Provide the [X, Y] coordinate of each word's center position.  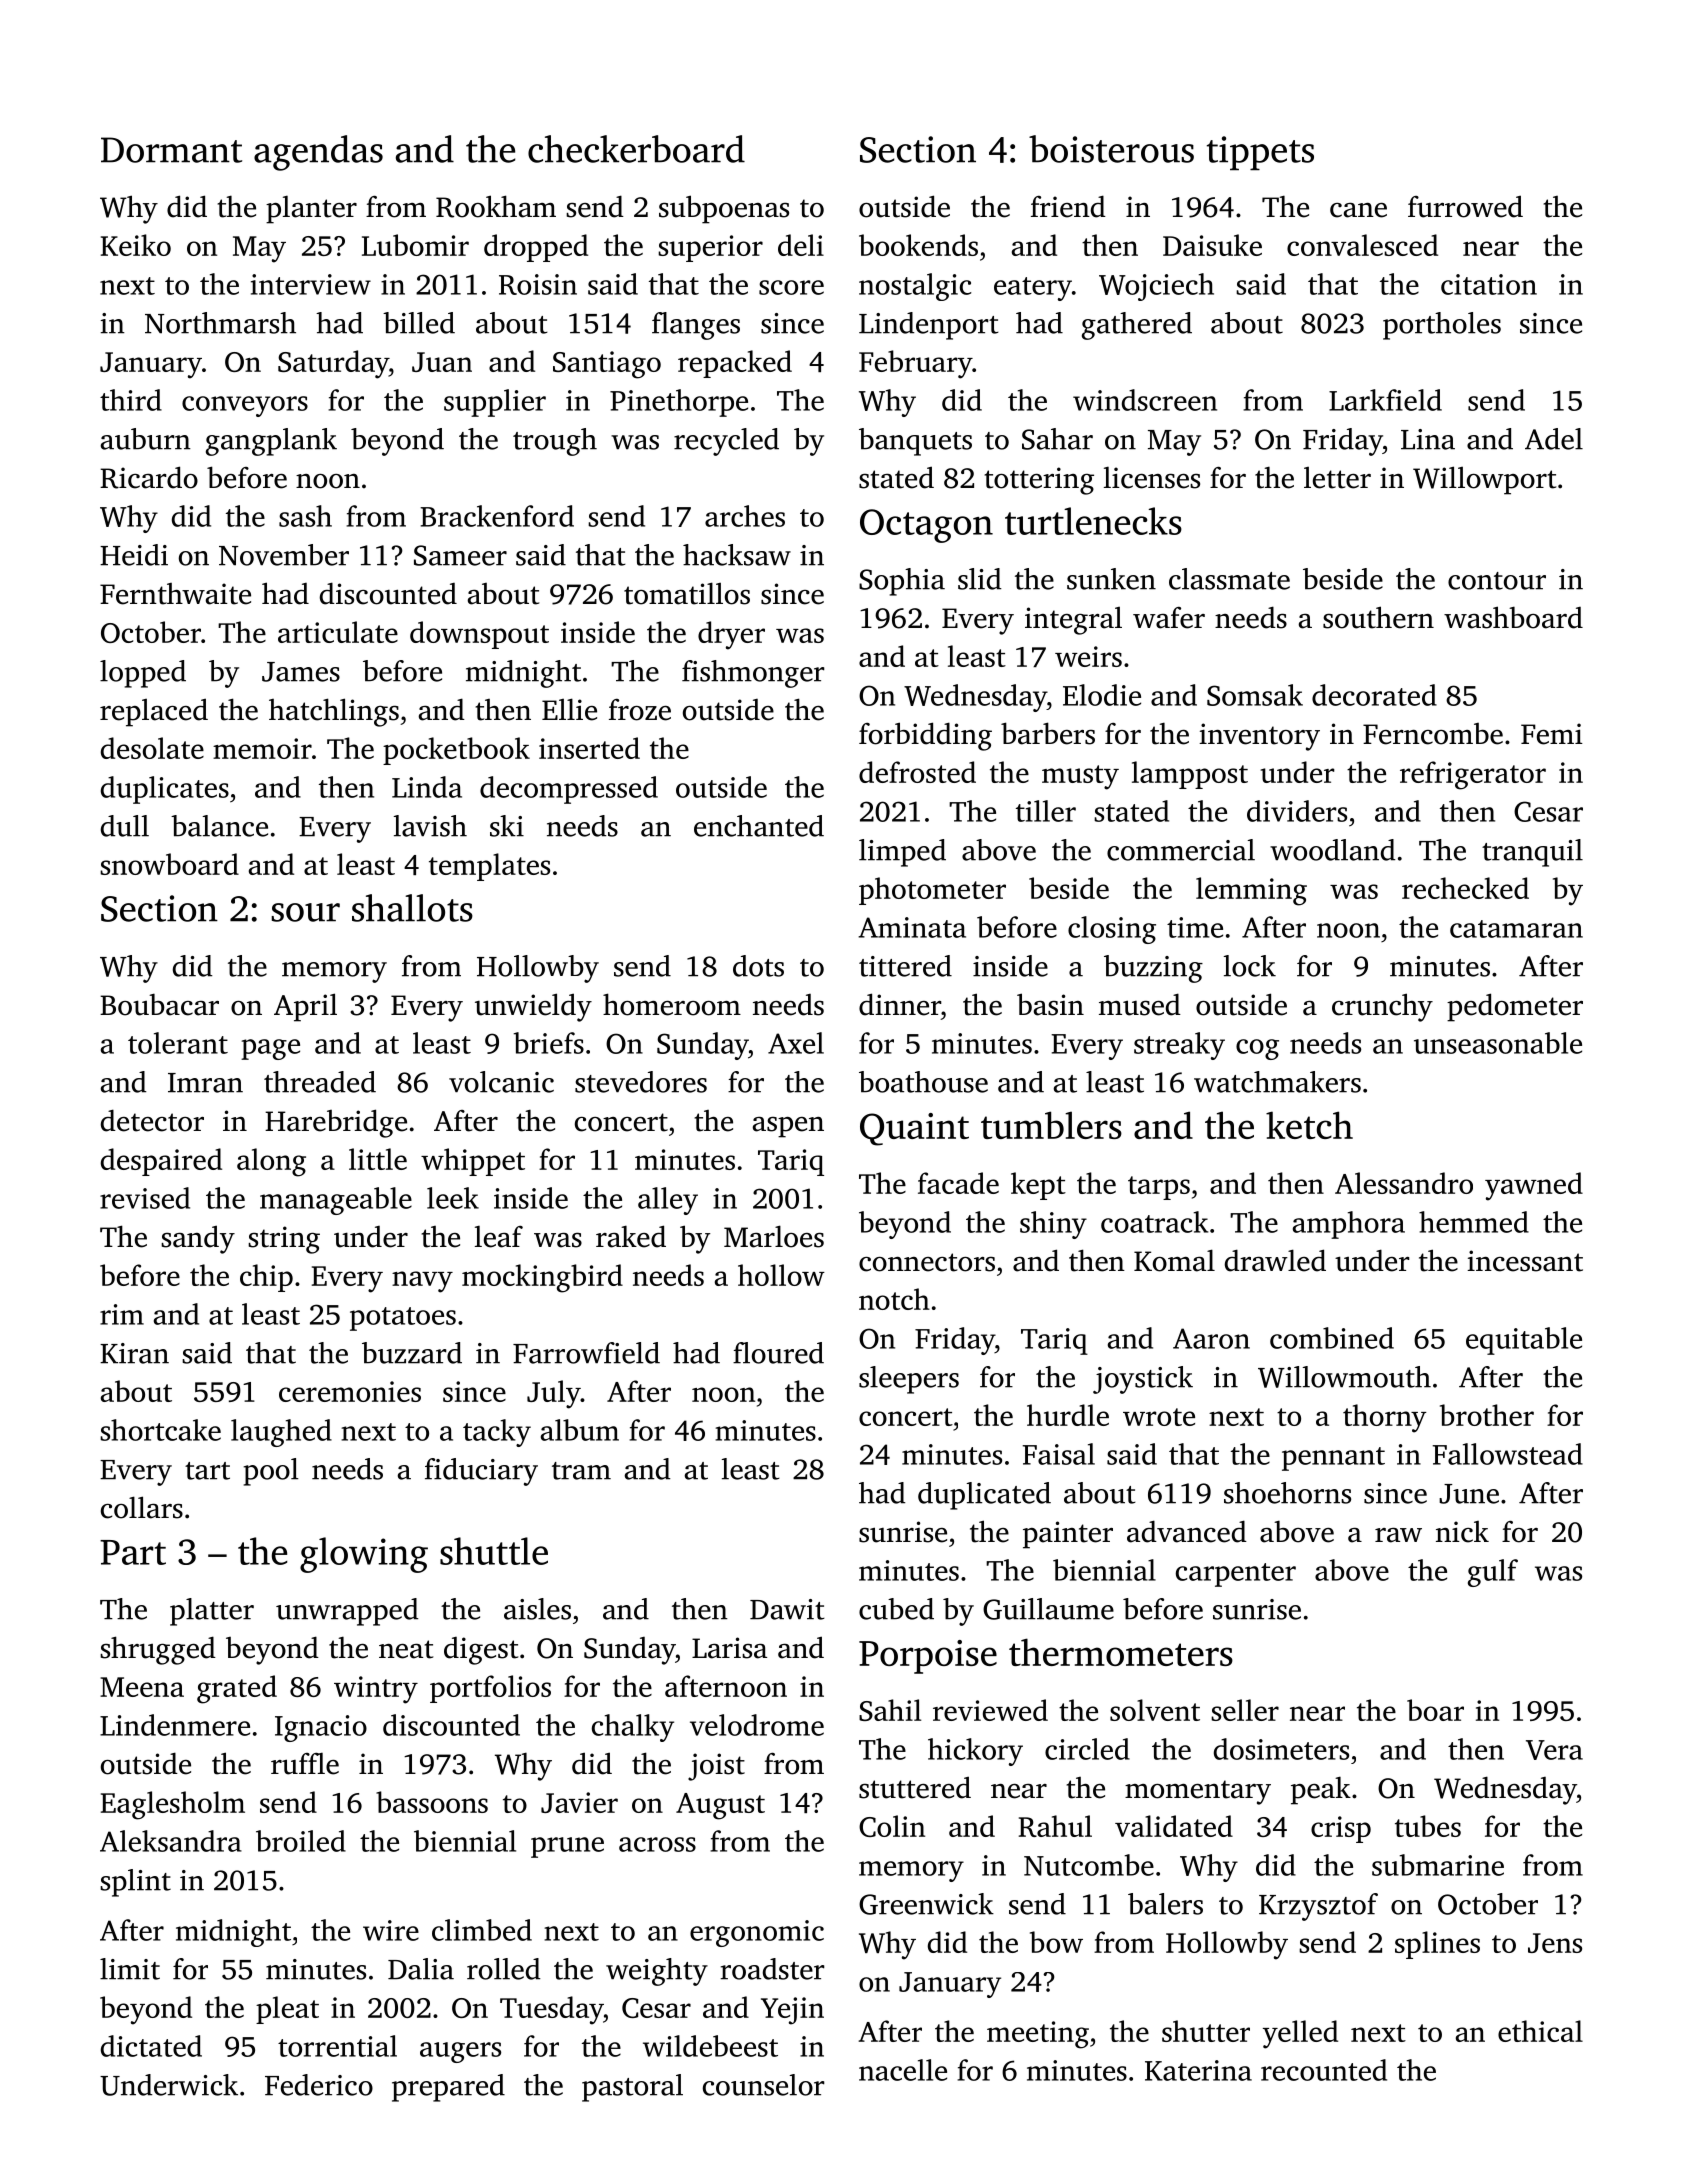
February [915, 364]
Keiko [136, 245]
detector [152, 1120]
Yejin [792, 2011]
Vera [1554, 1750]
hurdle [1068, 1415]
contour [1497, 581]
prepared [448, 2088]
